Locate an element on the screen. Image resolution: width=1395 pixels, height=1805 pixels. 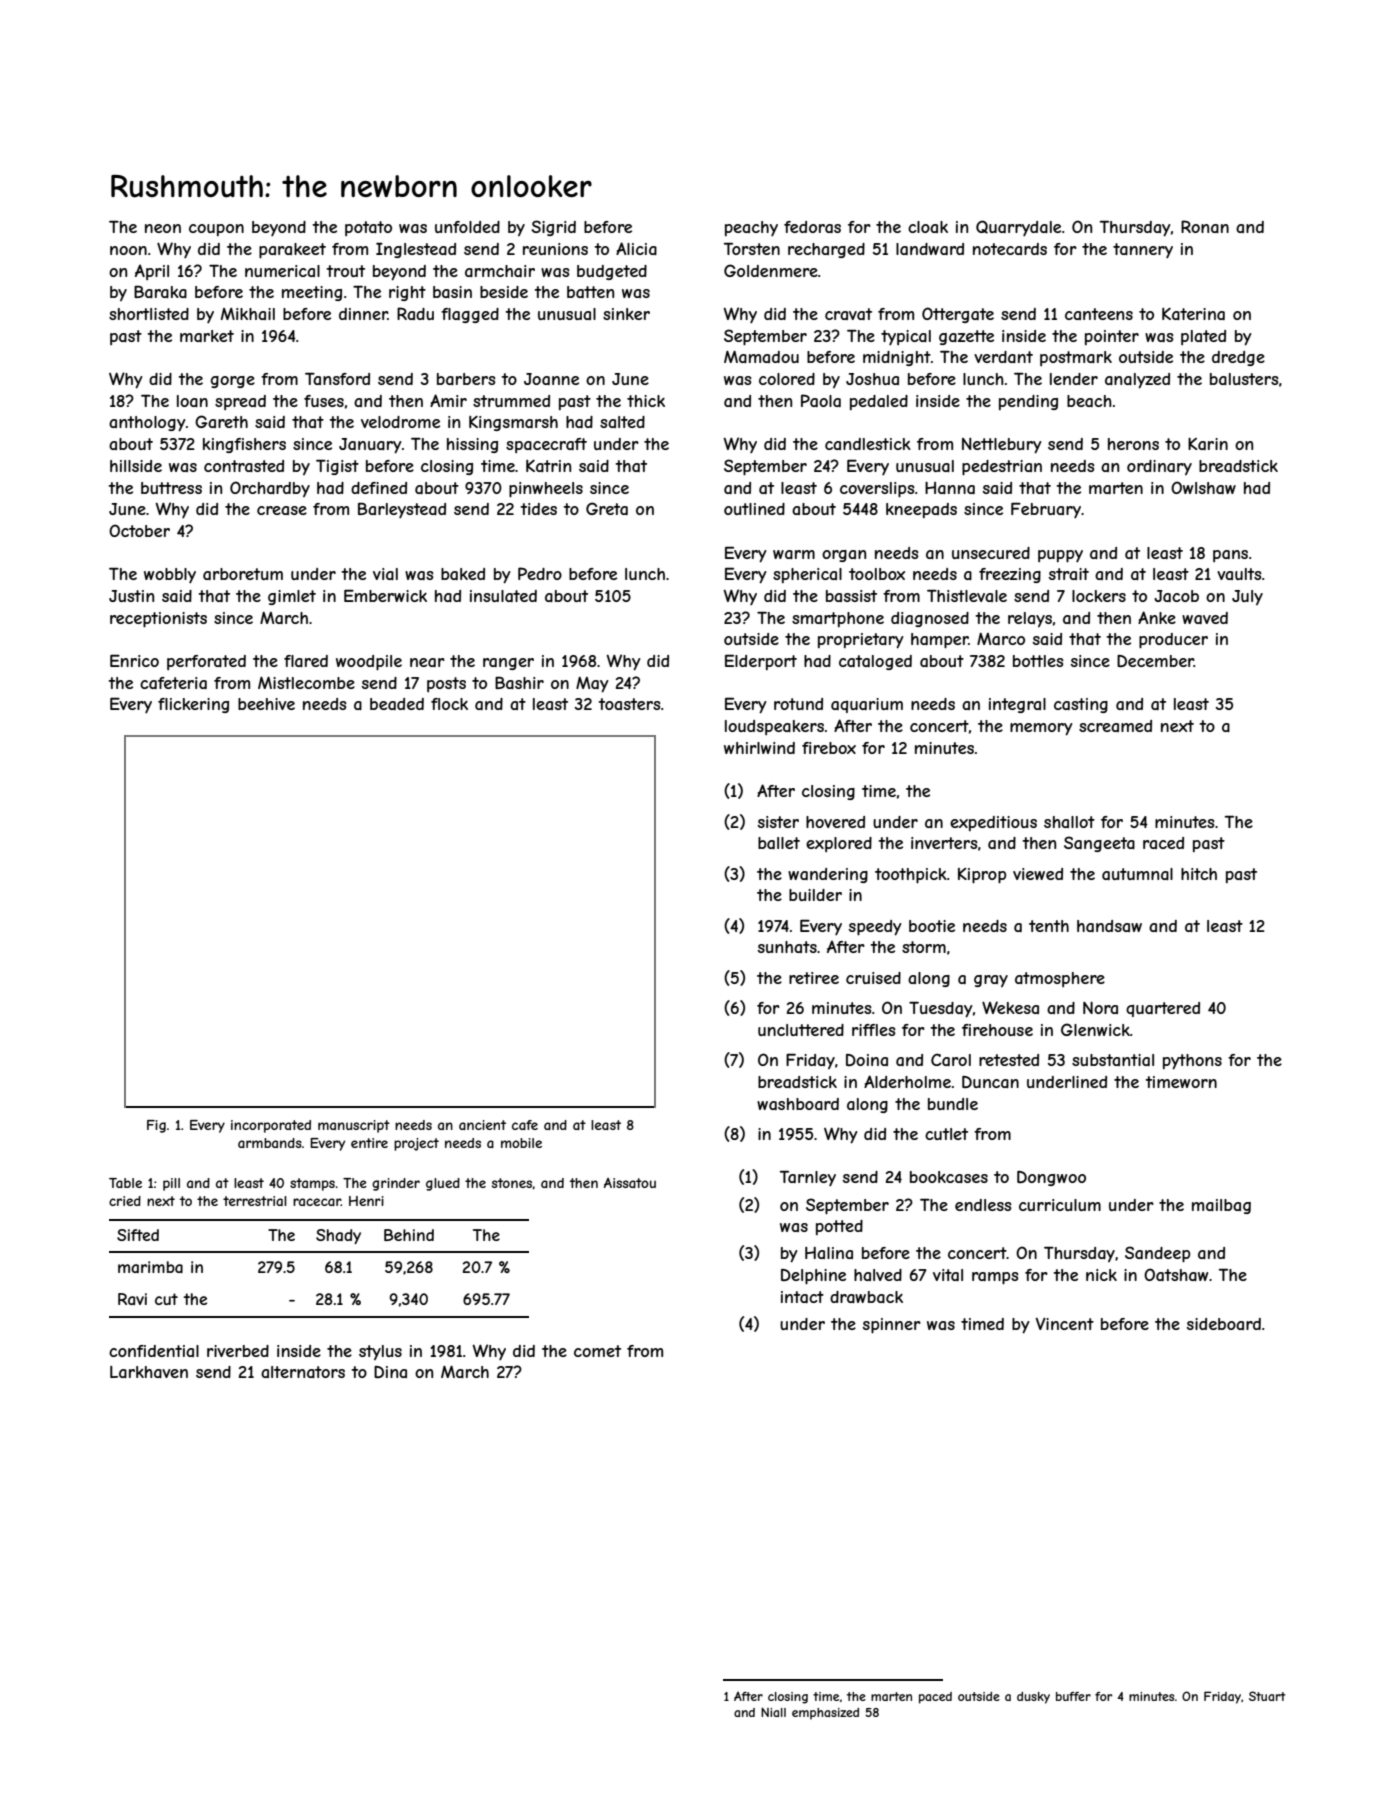
emphasized is located at coordinates (825, 1714).
